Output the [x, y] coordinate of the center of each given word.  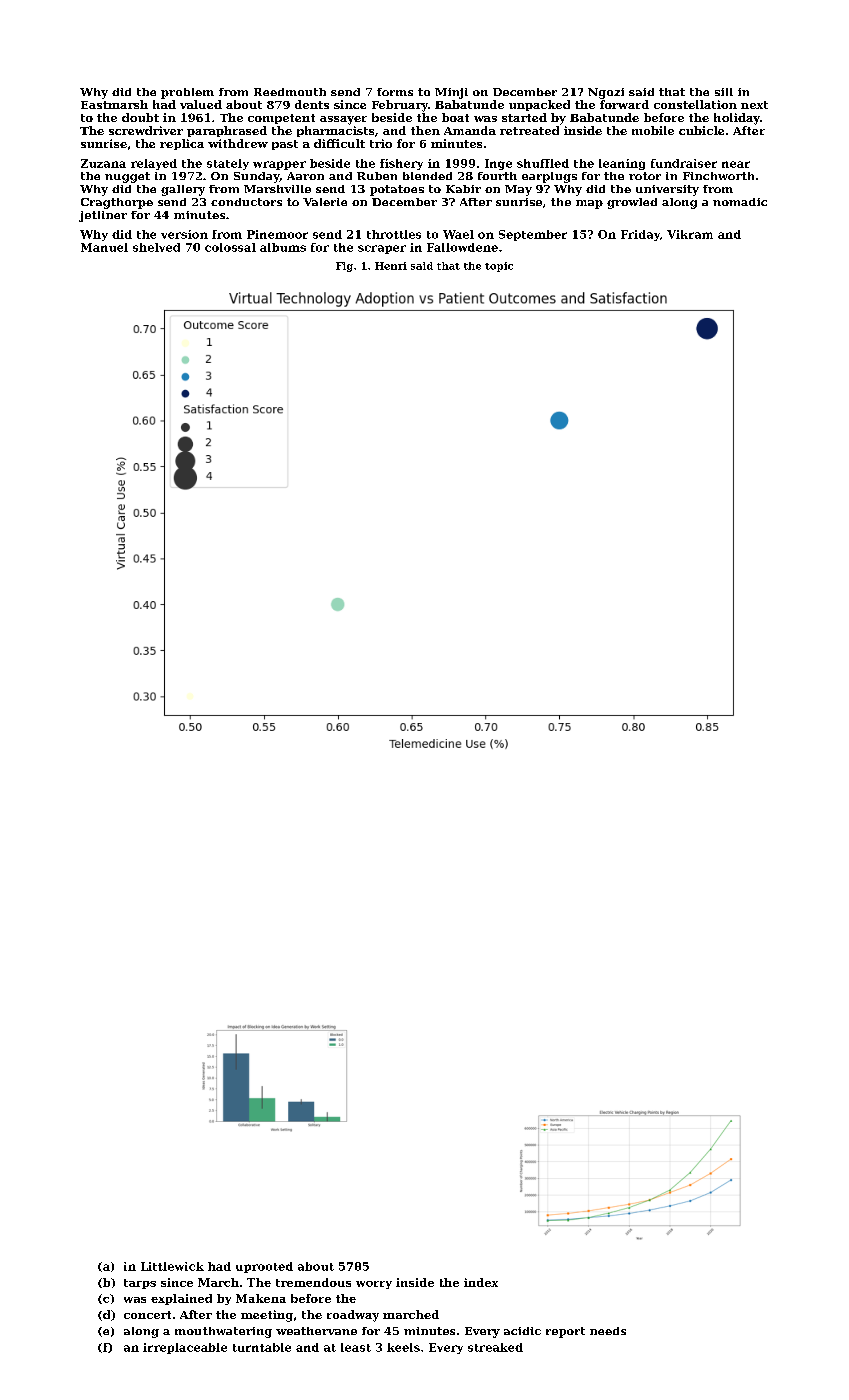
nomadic [740, 202]
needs [608, 1331]
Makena [261, 1298]
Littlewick [172, 1266]
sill [724, 92]
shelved [156, 247]
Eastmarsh [114, 104]
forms [395, 92]
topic [499, 267]
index [481, 1282]
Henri [391, 266]
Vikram [690, 234]
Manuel [104, 247]
